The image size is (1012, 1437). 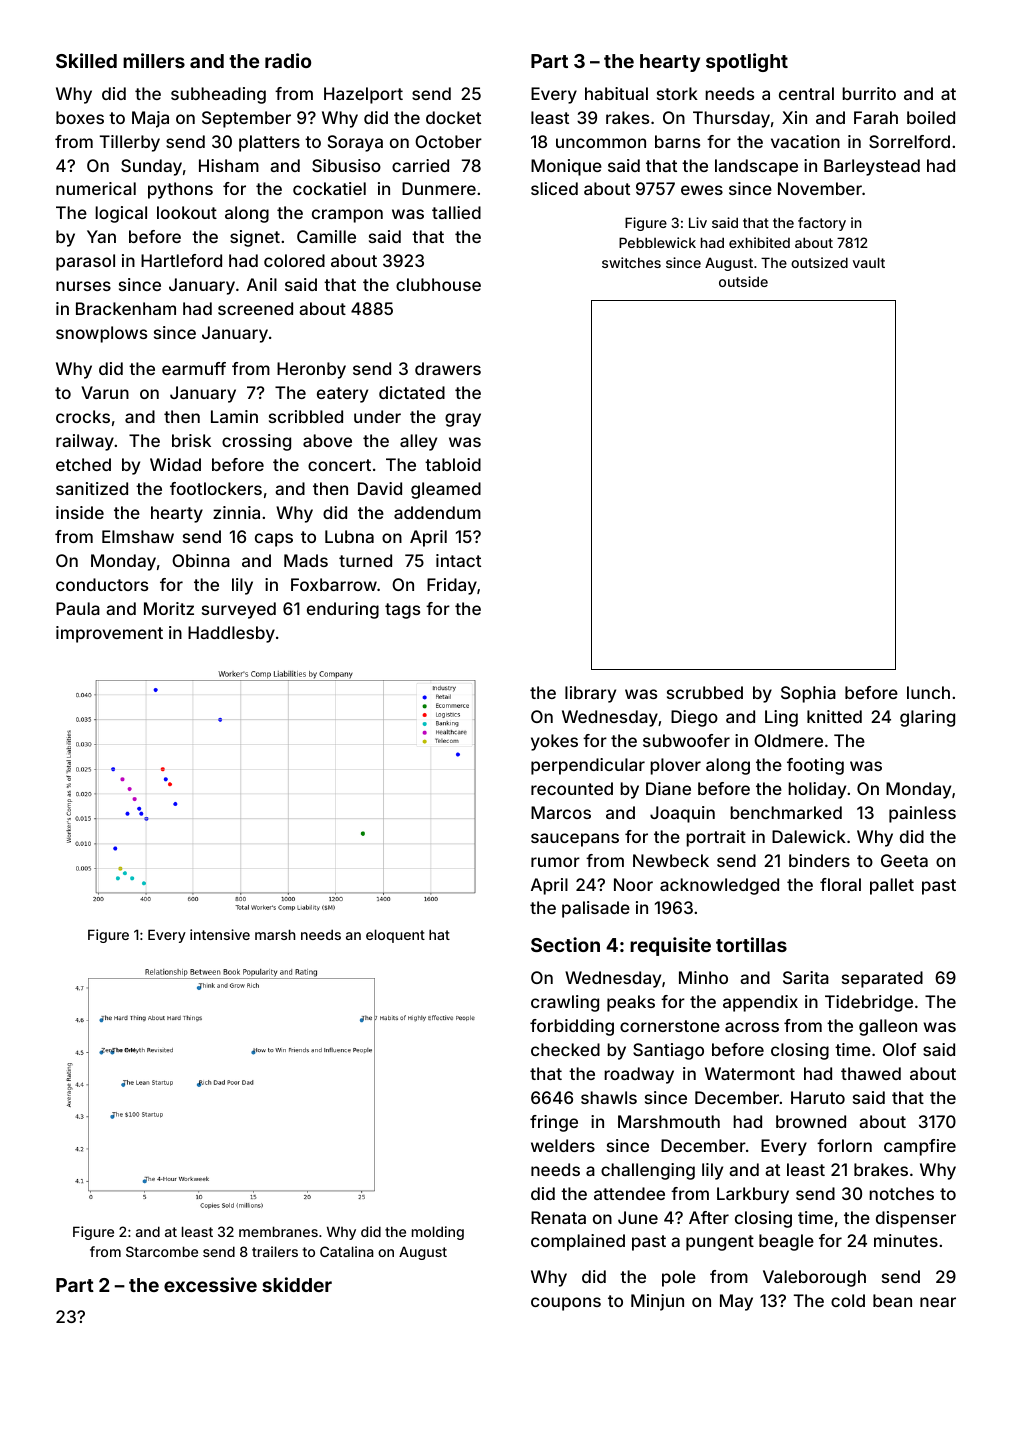 I want to click on skidder, so click(x=297, y=1284).
